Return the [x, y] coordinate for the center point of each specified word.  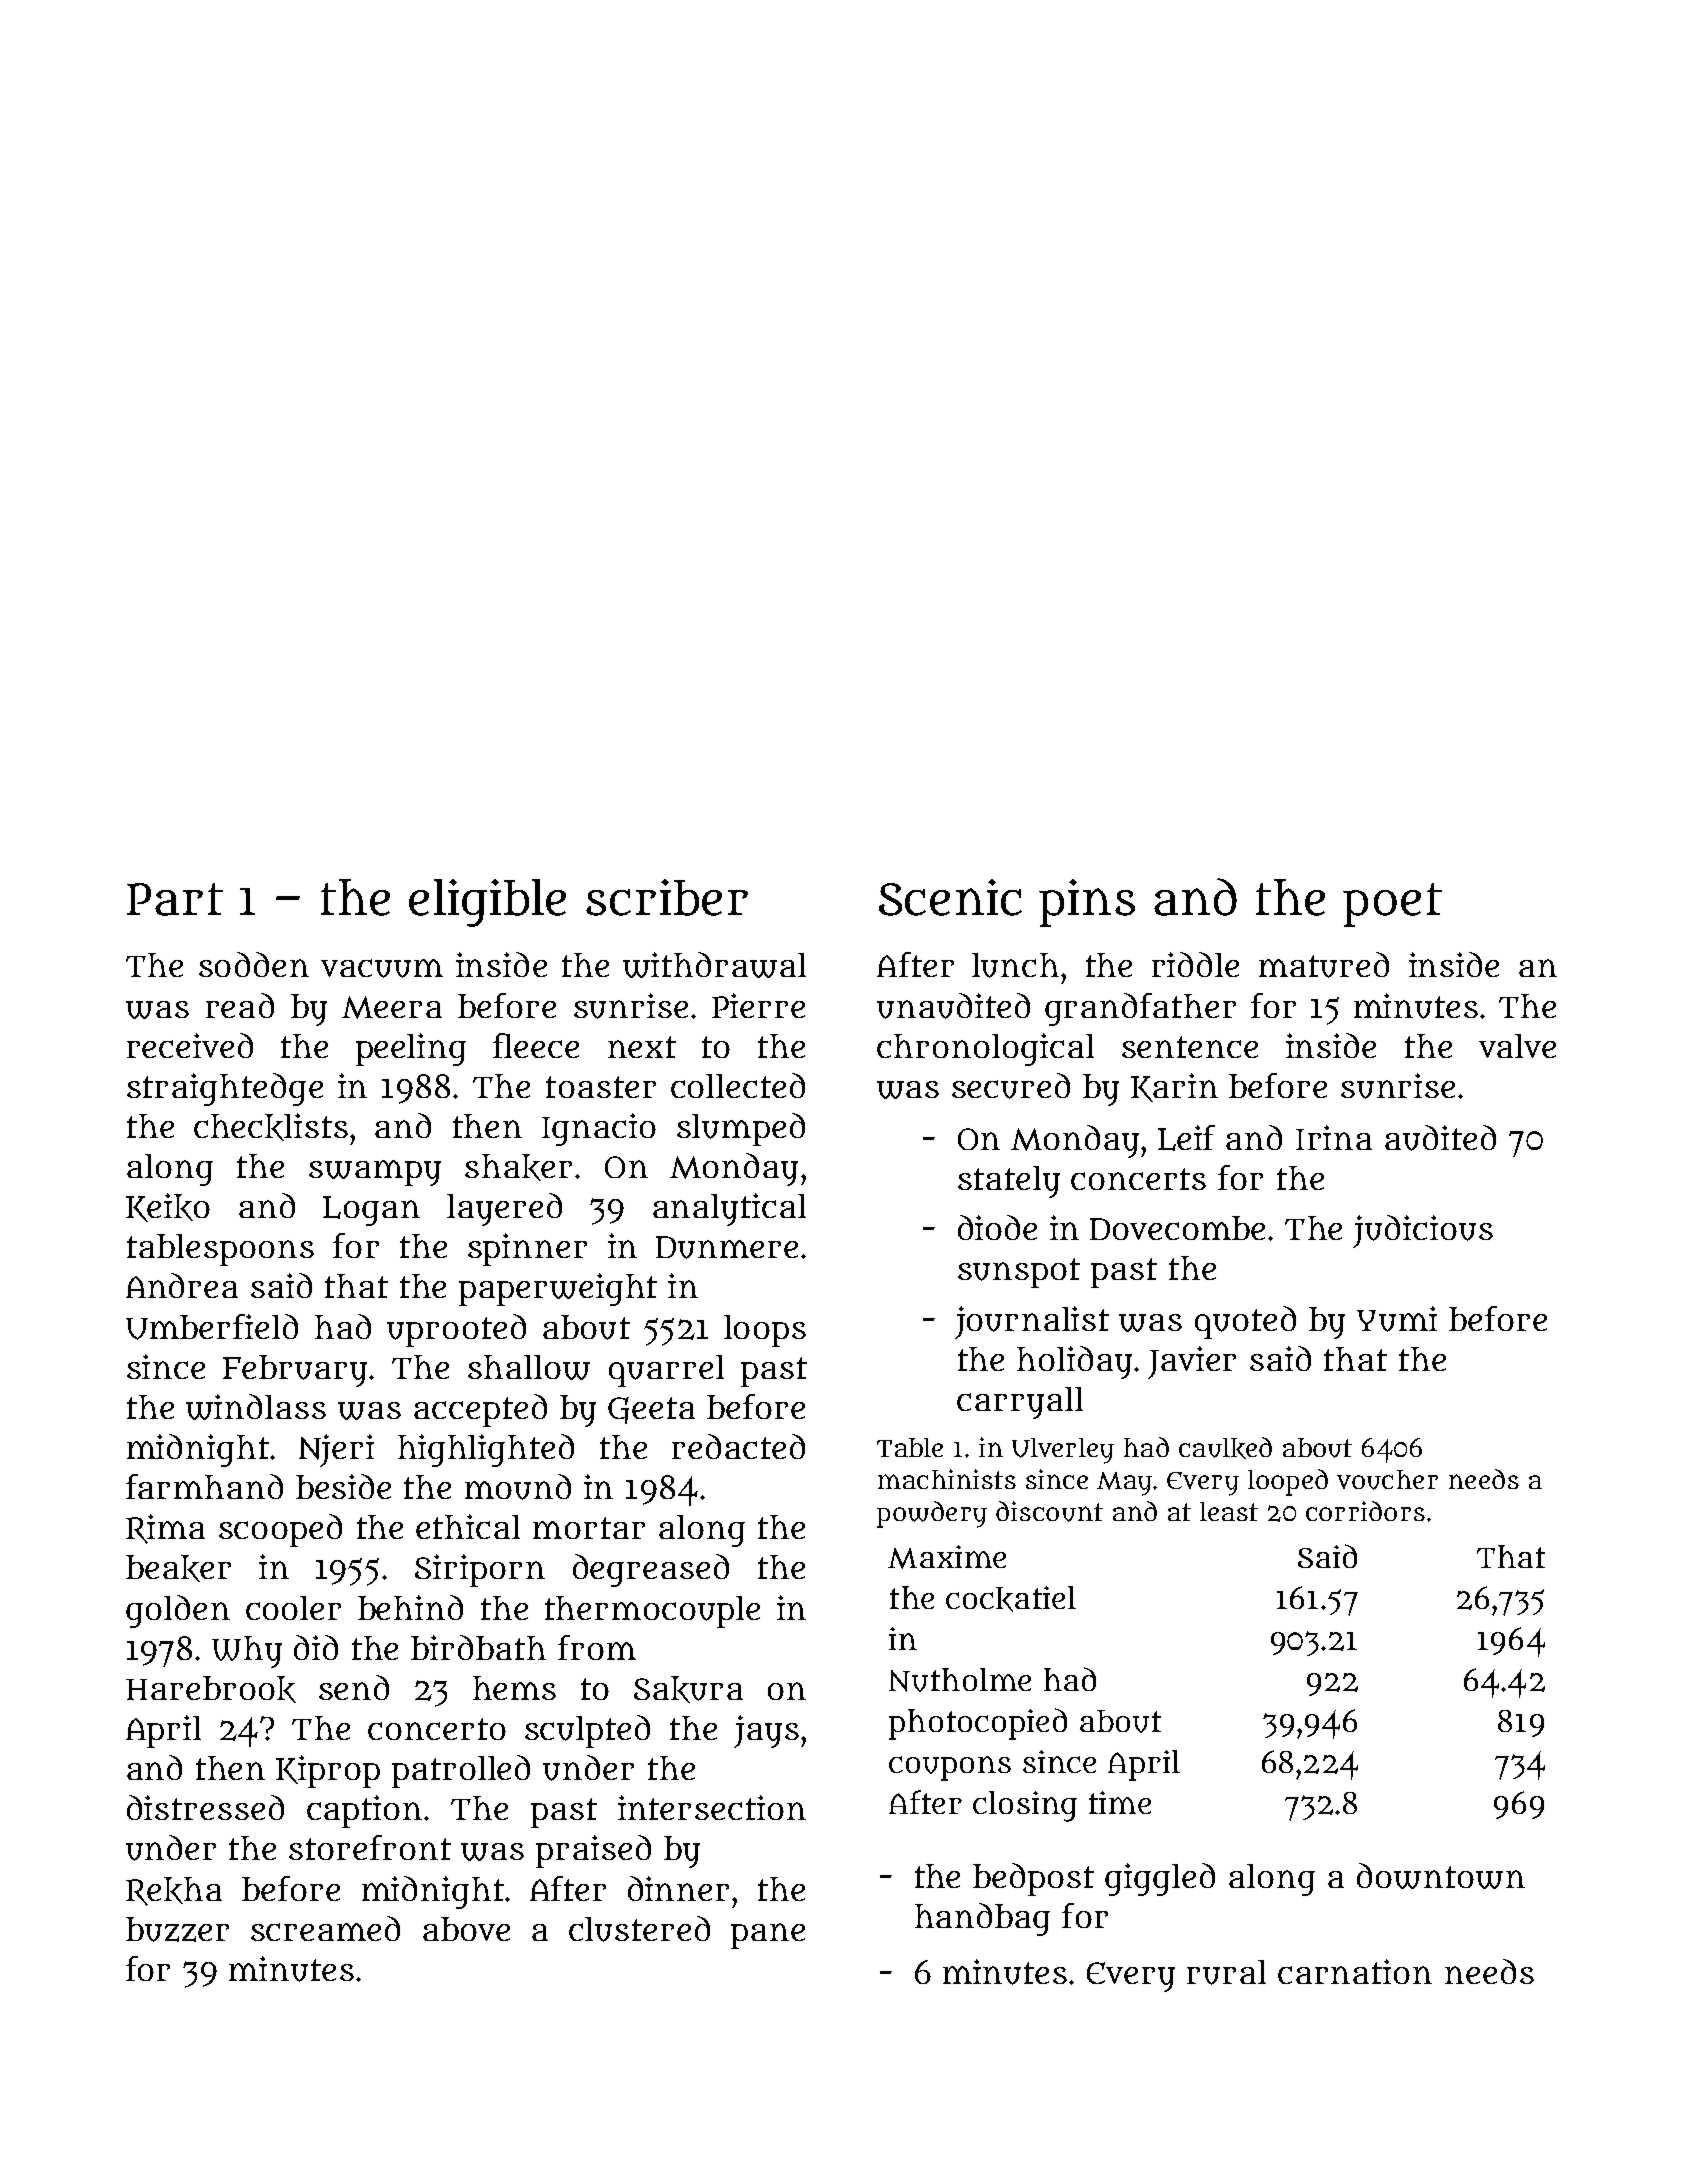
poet [1392, 905]
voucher [1387, 1480]
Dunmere [727, 1247]
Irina [1334, 1137]
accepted [480, 1410]
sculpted [587, 1731]
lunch [1015, 965]
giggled [1160, 1879]
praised [593, 1851]
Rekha [174, 1891]
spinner [527, 1249]
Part [175, 899]
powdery [932, 1514]
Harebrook [211, 1689]
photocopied [978, 1724]
